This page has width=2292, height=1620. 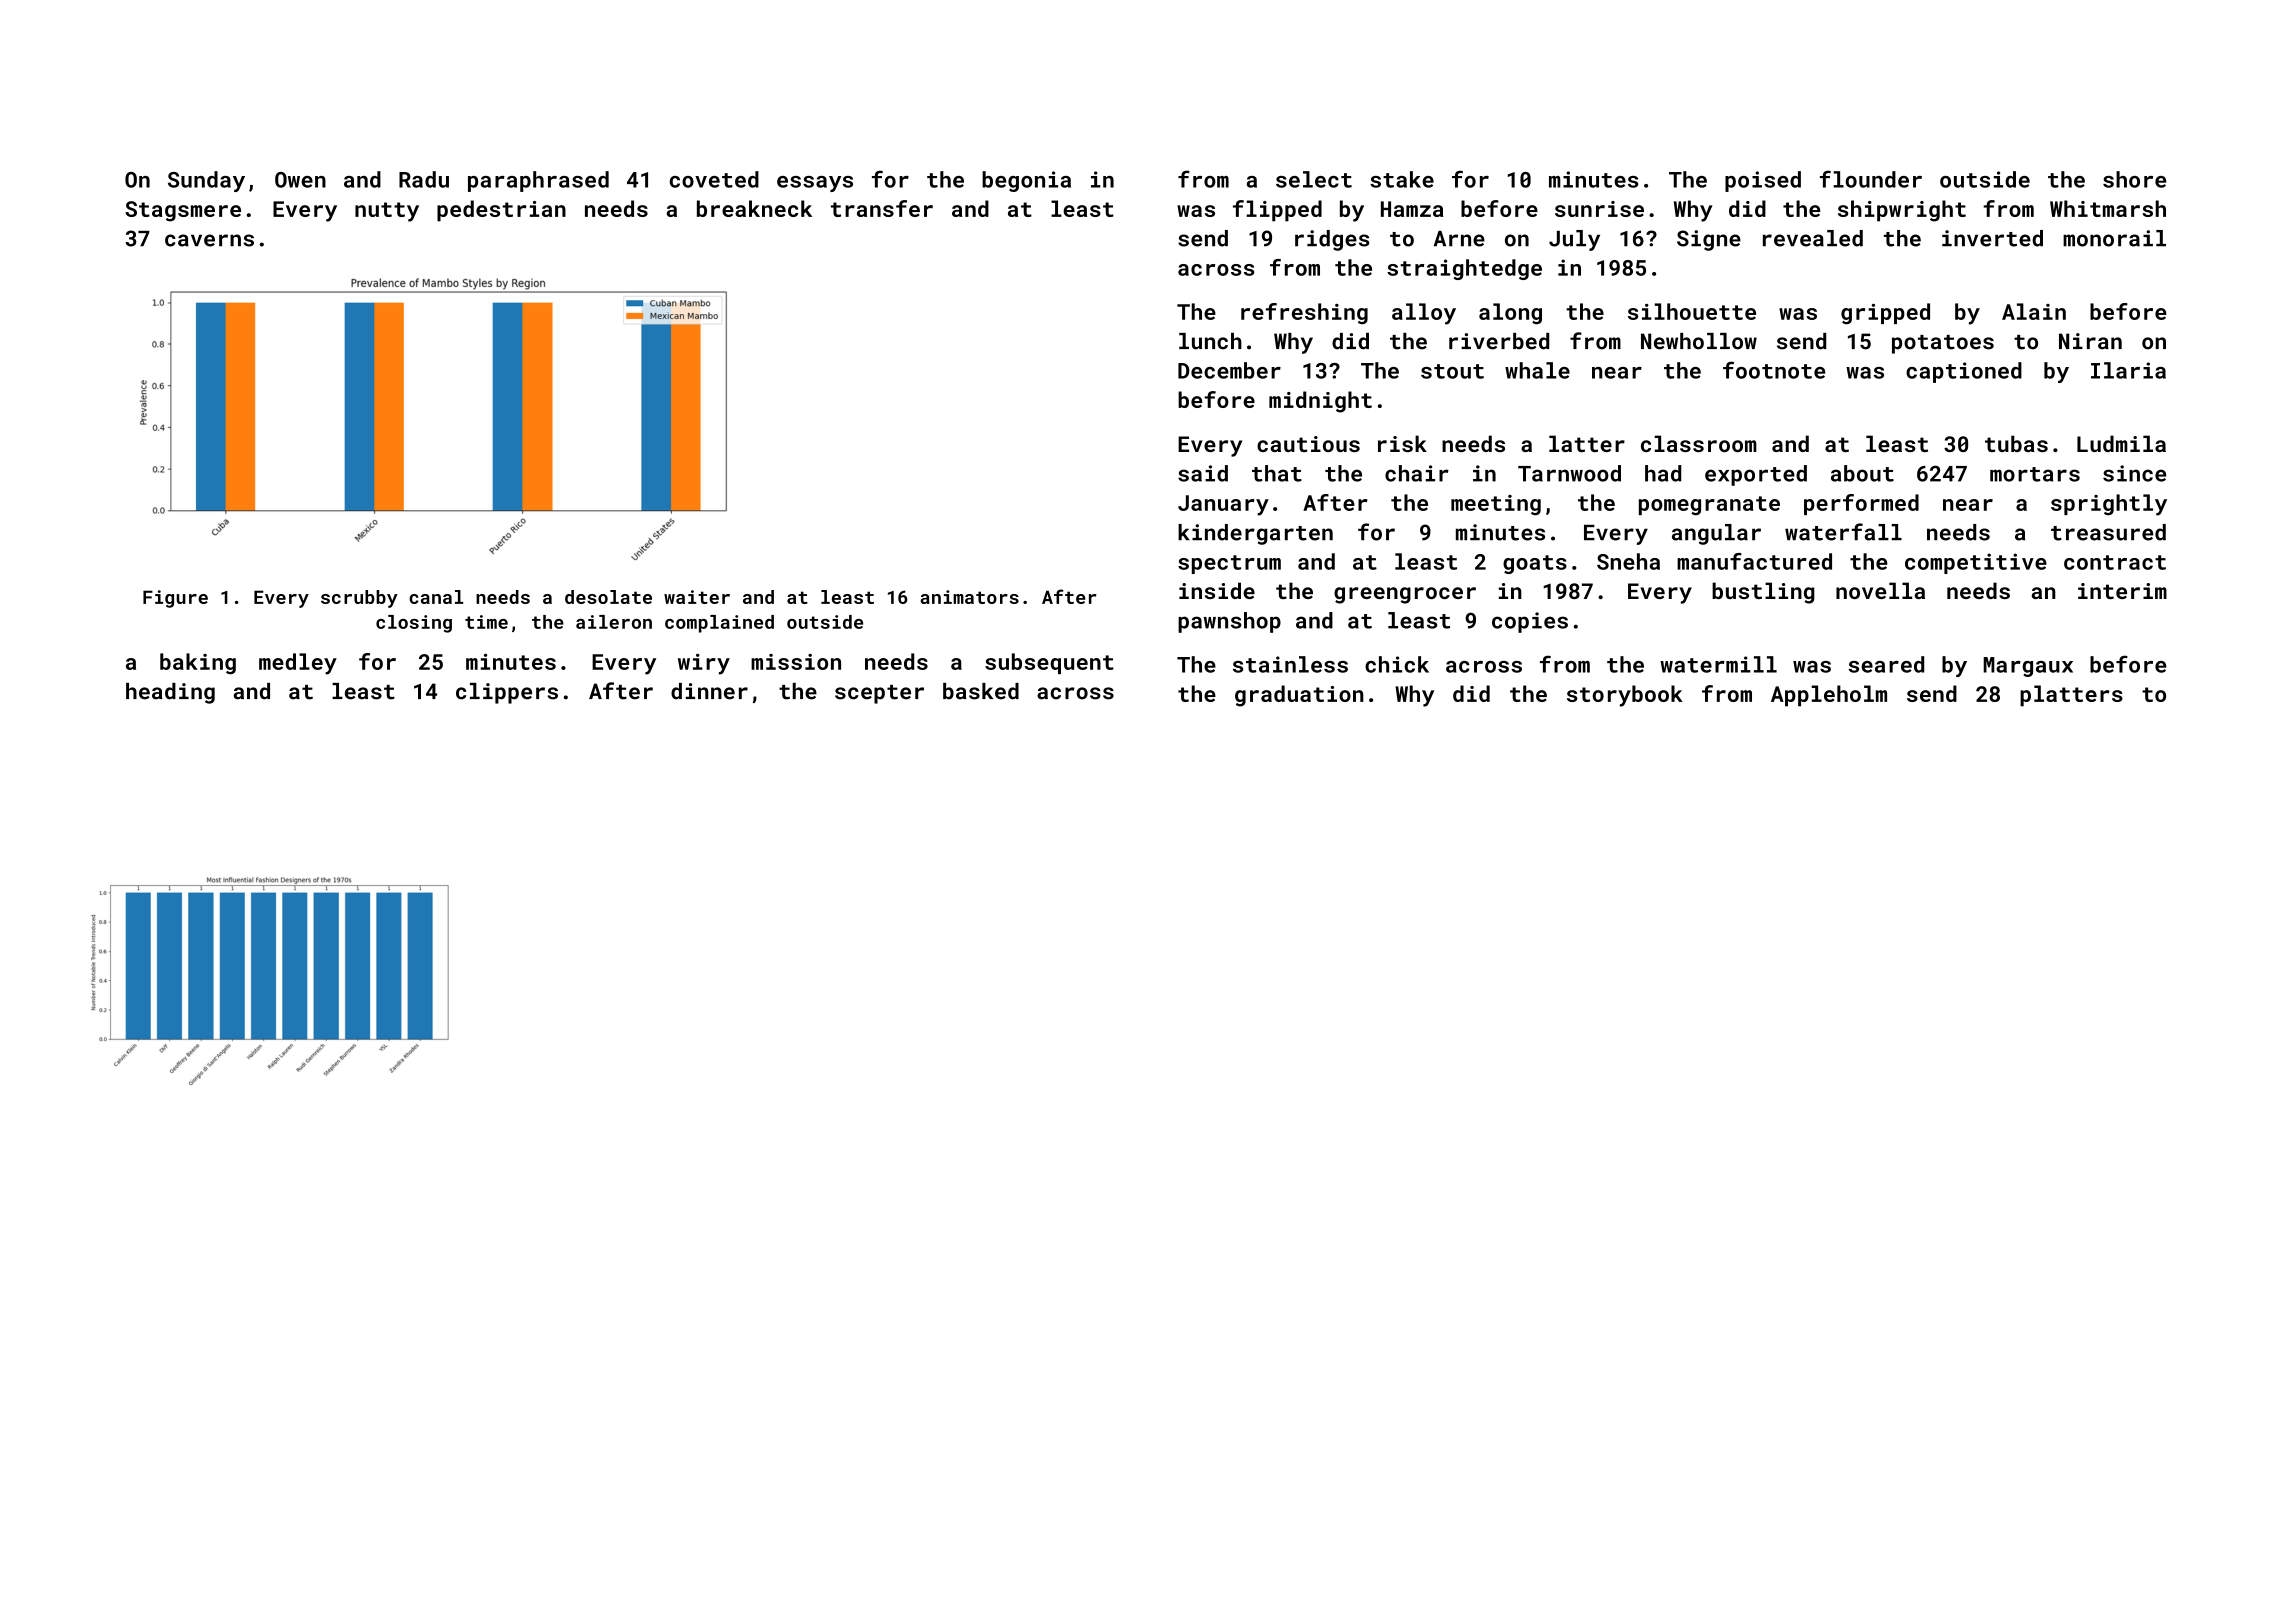 What do you see at coordinates (1397, 664) in the page?
I see `chick` at bounding box center [1397, 664].
